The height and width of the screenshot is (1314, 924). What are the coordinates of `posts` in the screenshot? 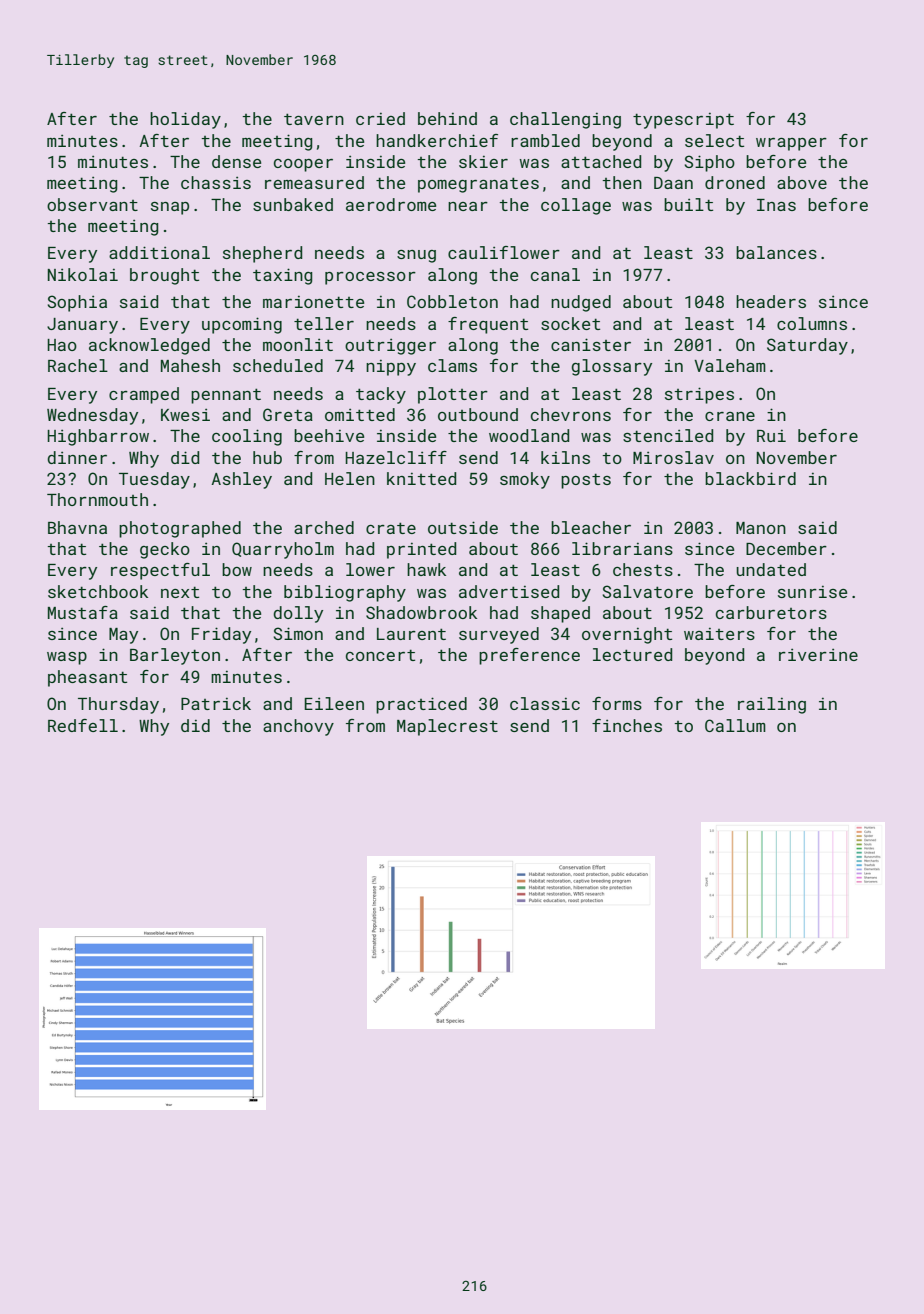 It's located at (586, 481).
